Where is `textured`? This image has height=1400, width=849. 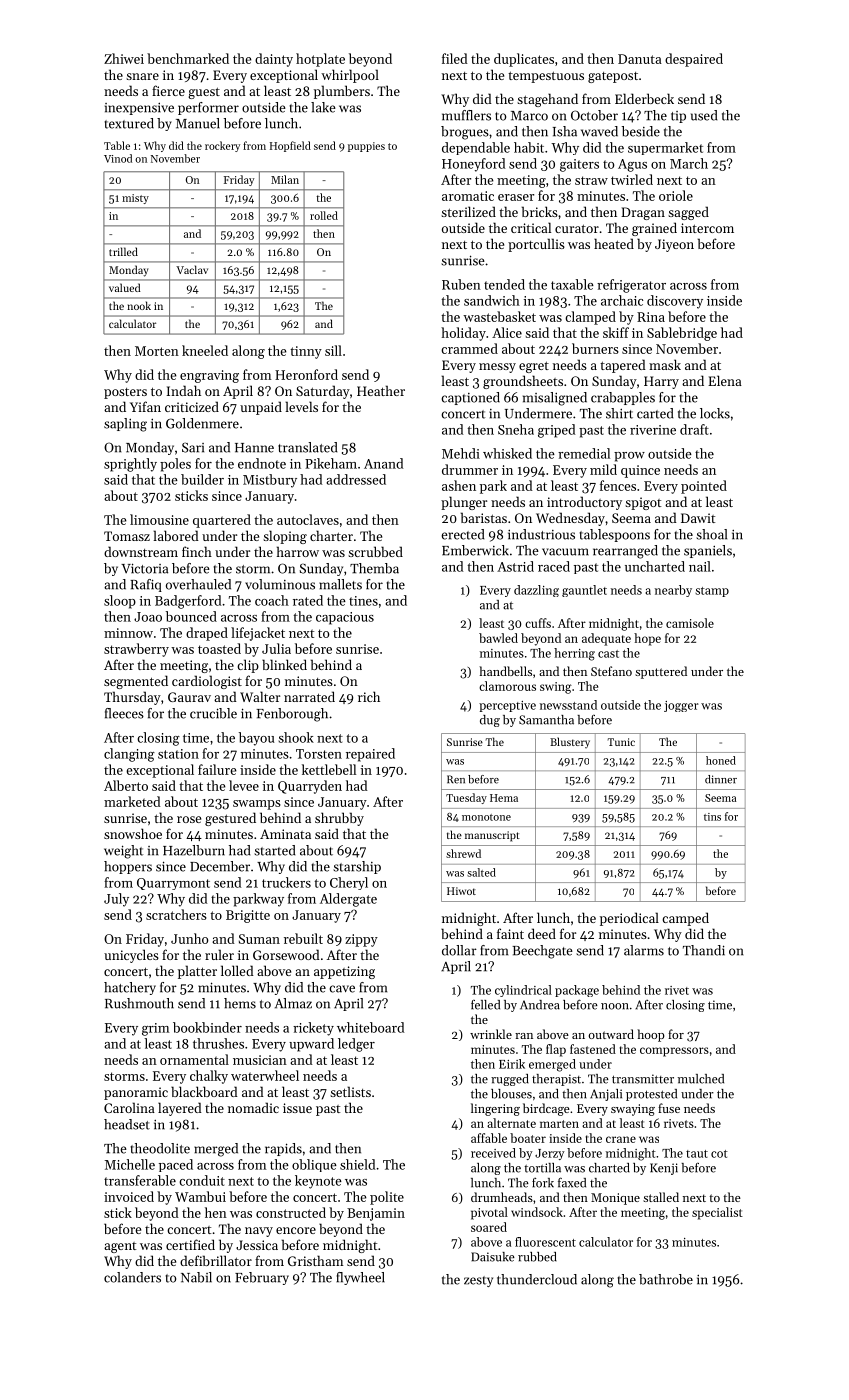 textured is located at coordinates (129, 123).
